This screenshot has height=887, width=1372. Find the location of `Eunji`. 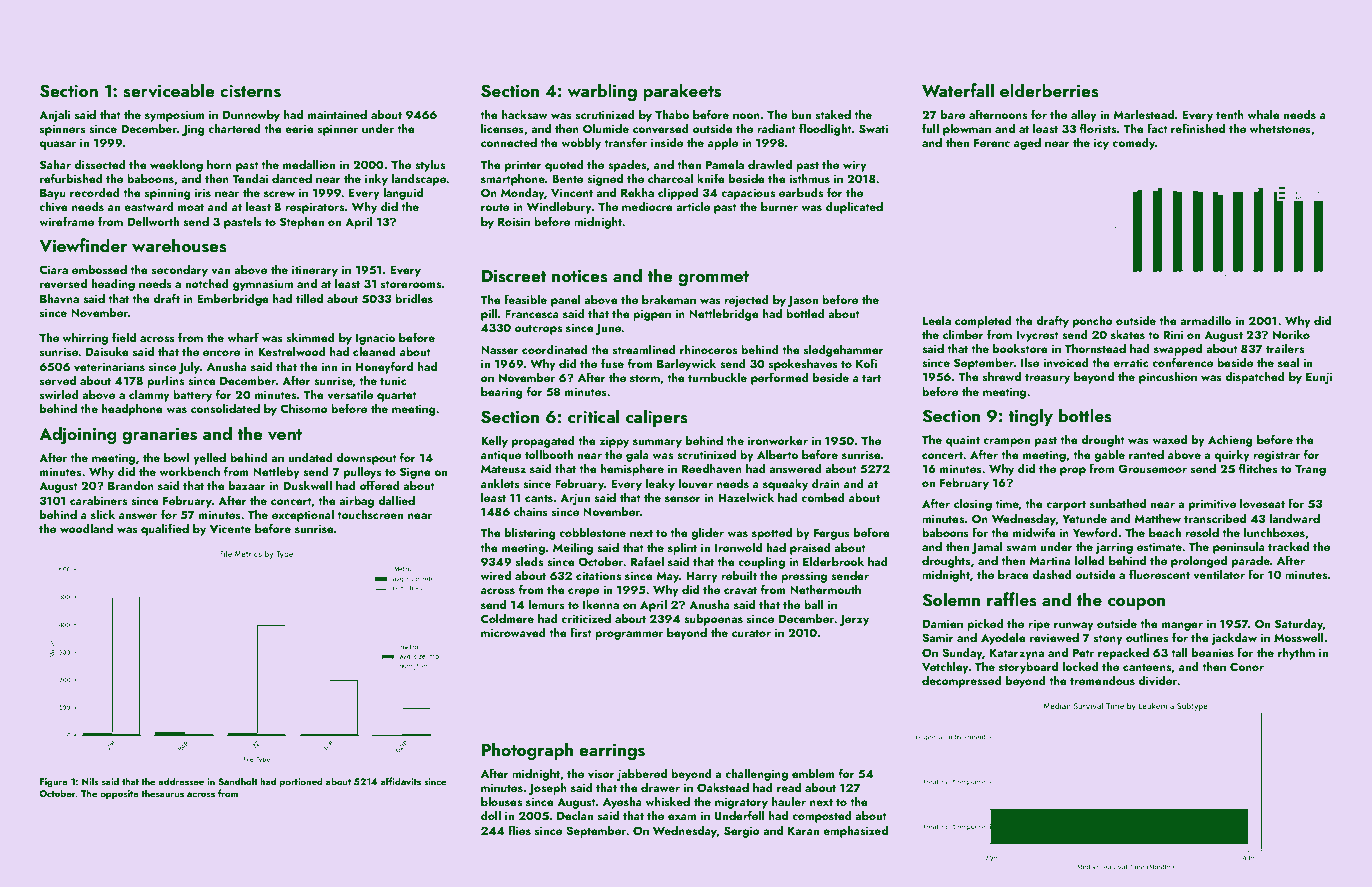

Eunji is located at coordinates (1319, 378).
